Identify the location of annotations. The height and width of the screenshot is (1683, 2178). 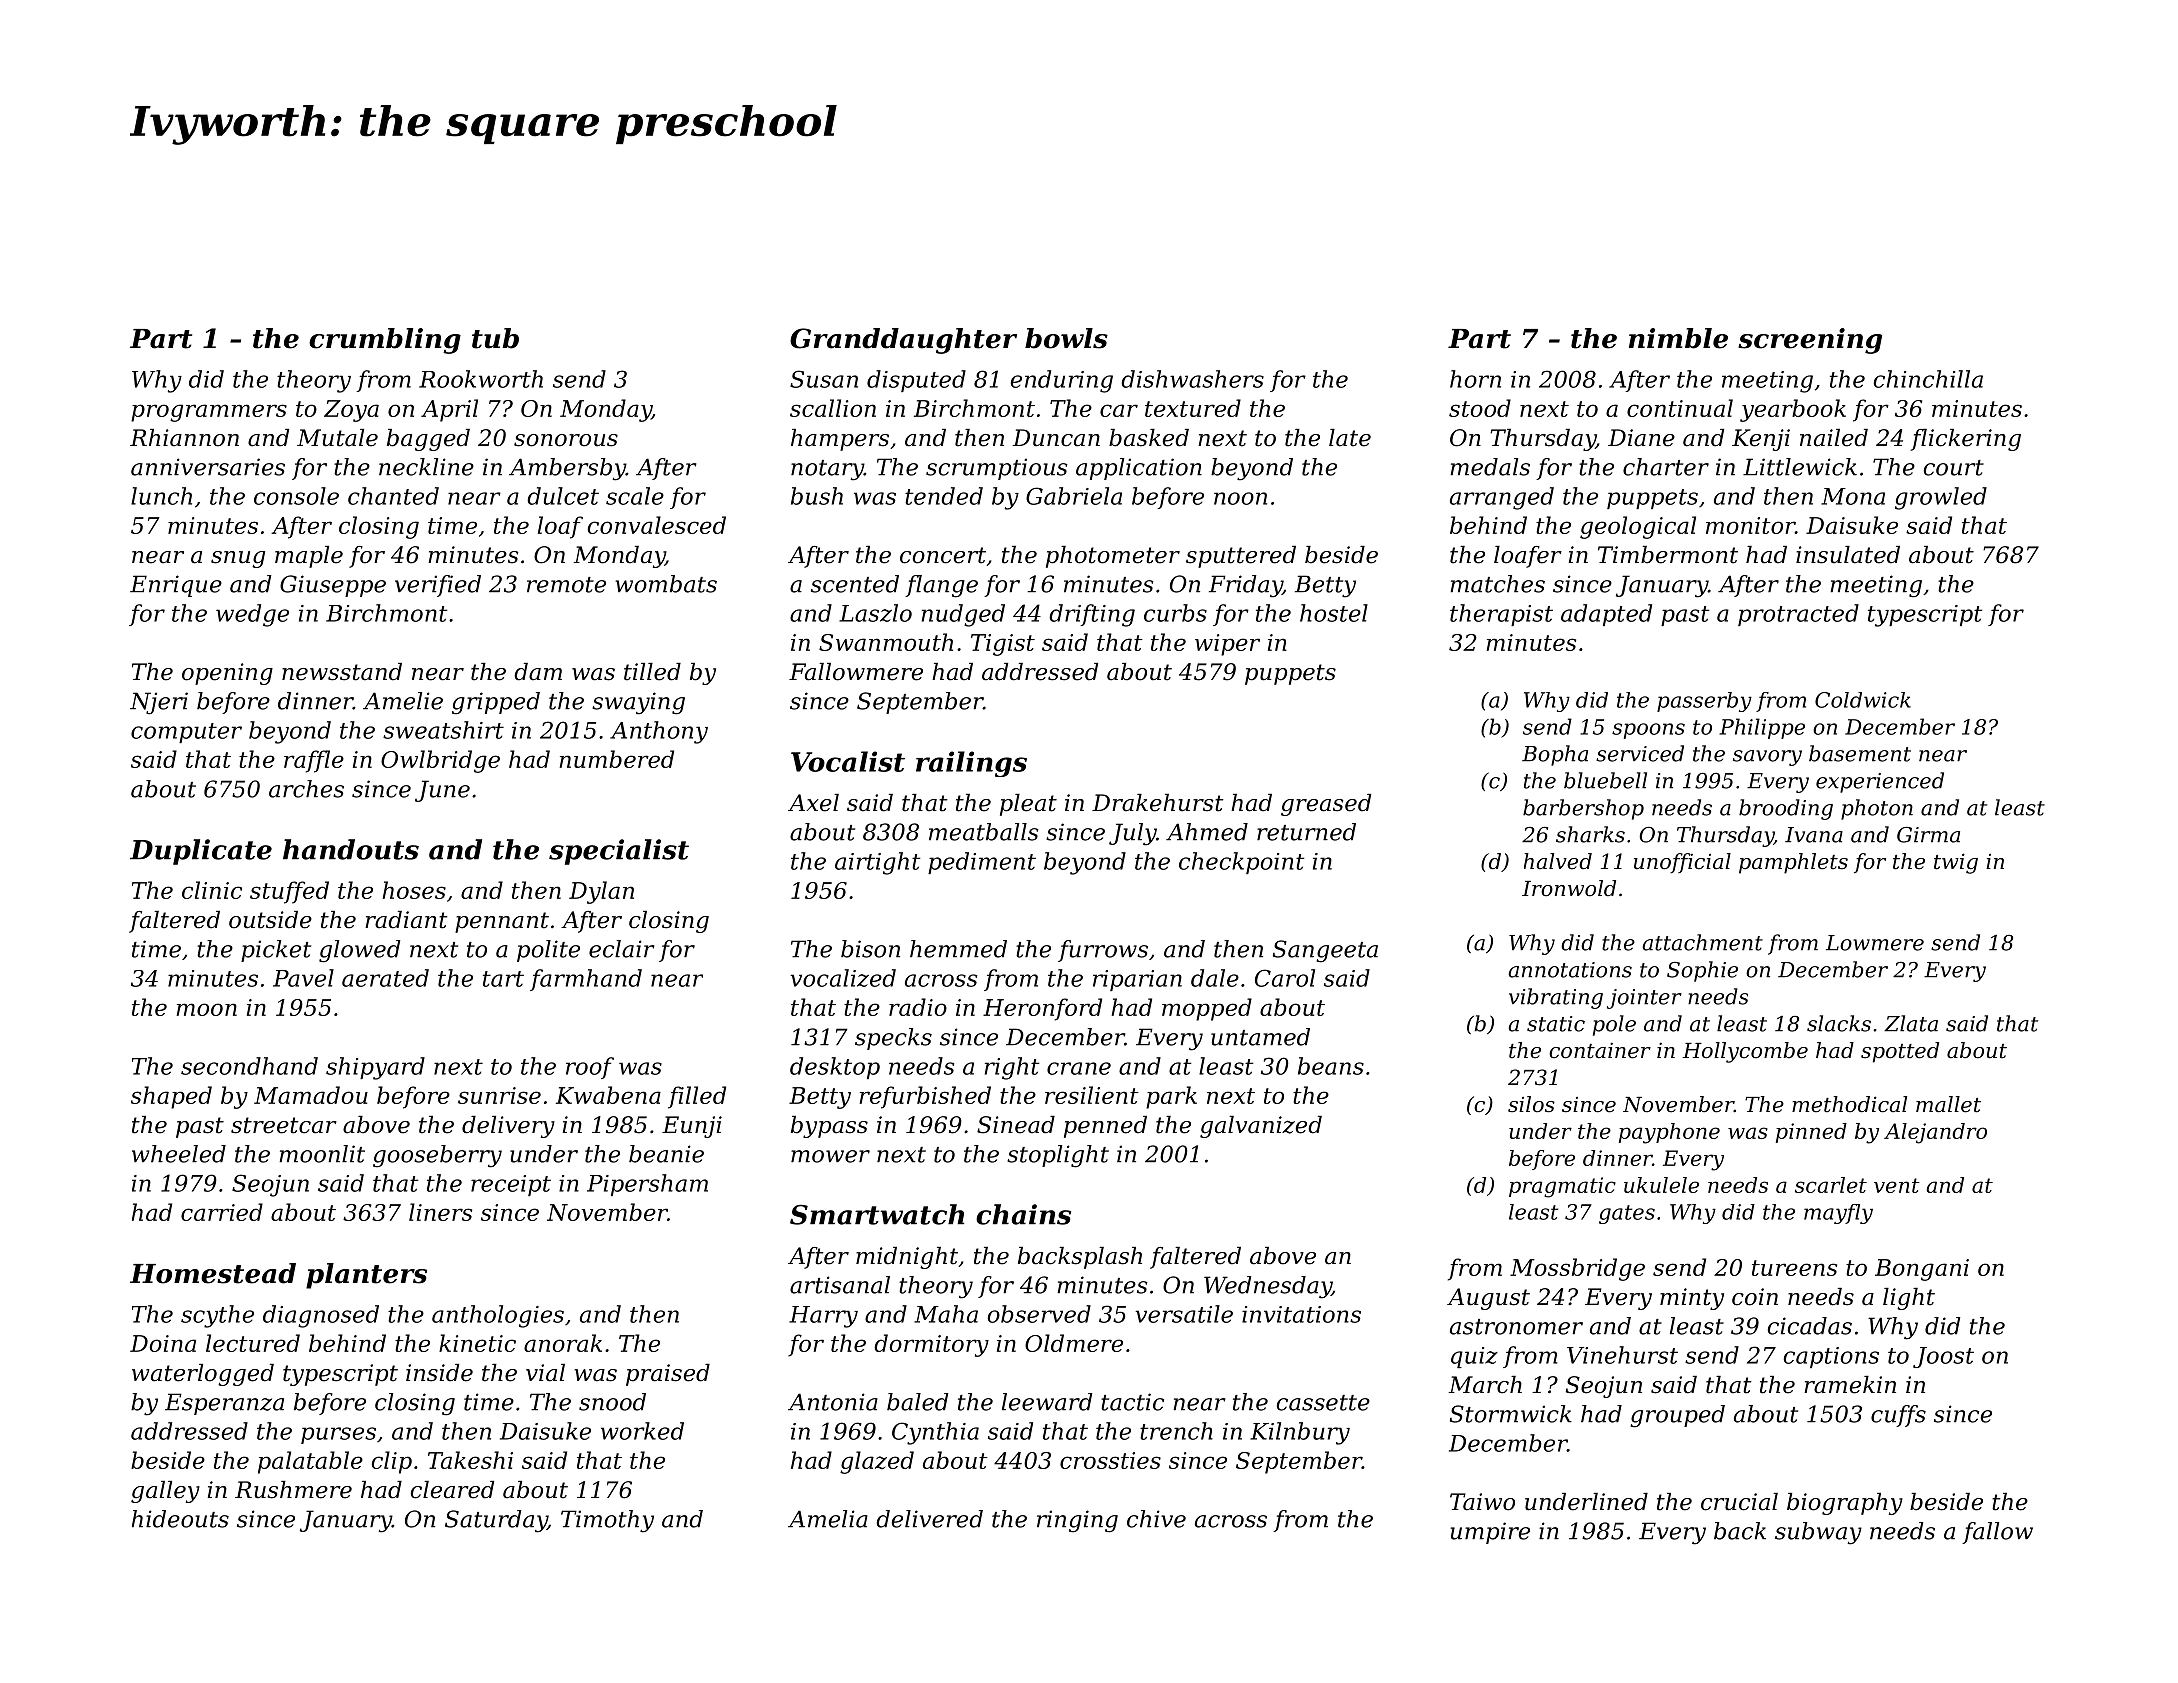
(1570, 970).
